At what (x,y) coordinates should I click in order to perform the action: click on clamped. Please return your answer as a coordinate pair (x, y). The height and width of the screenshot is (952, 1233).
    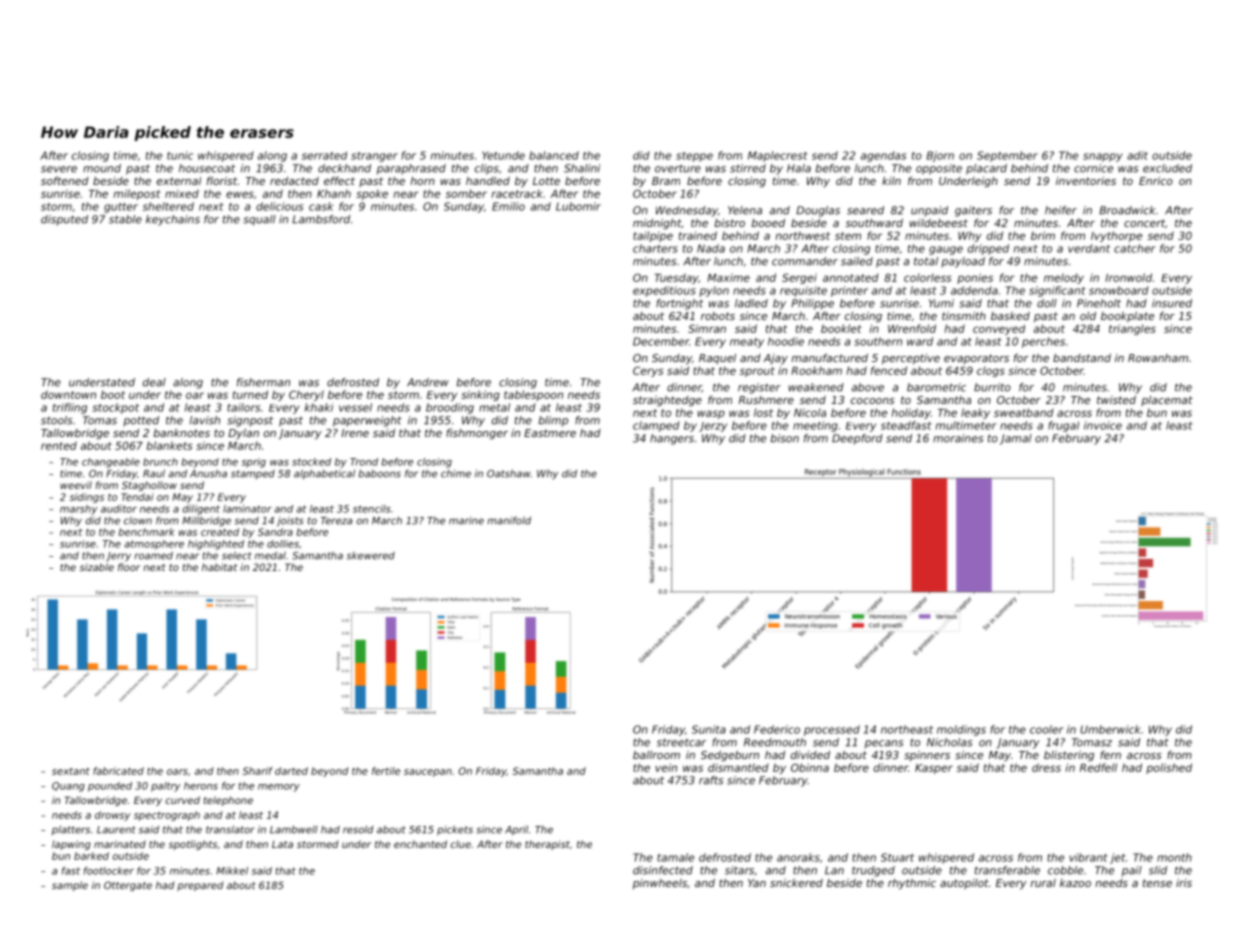
    Looking at the image, I should click on (656, 426).
